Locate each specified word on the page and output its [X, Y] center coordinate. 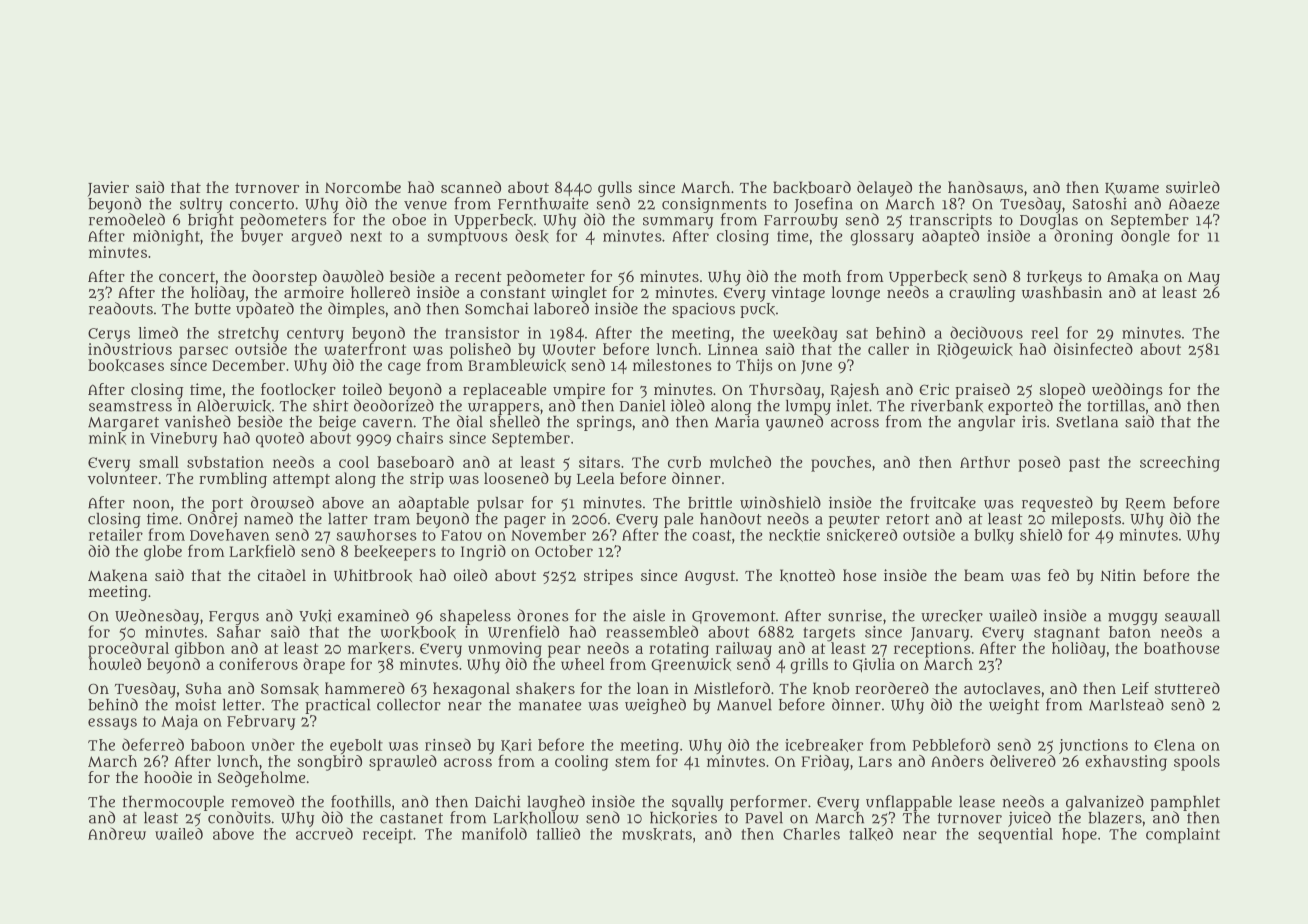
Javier [108, 189]
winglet [579, 294]
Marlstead [1126, 704]
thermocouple [173, 803]
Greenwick [691, 665]
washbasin [1062, 292]
